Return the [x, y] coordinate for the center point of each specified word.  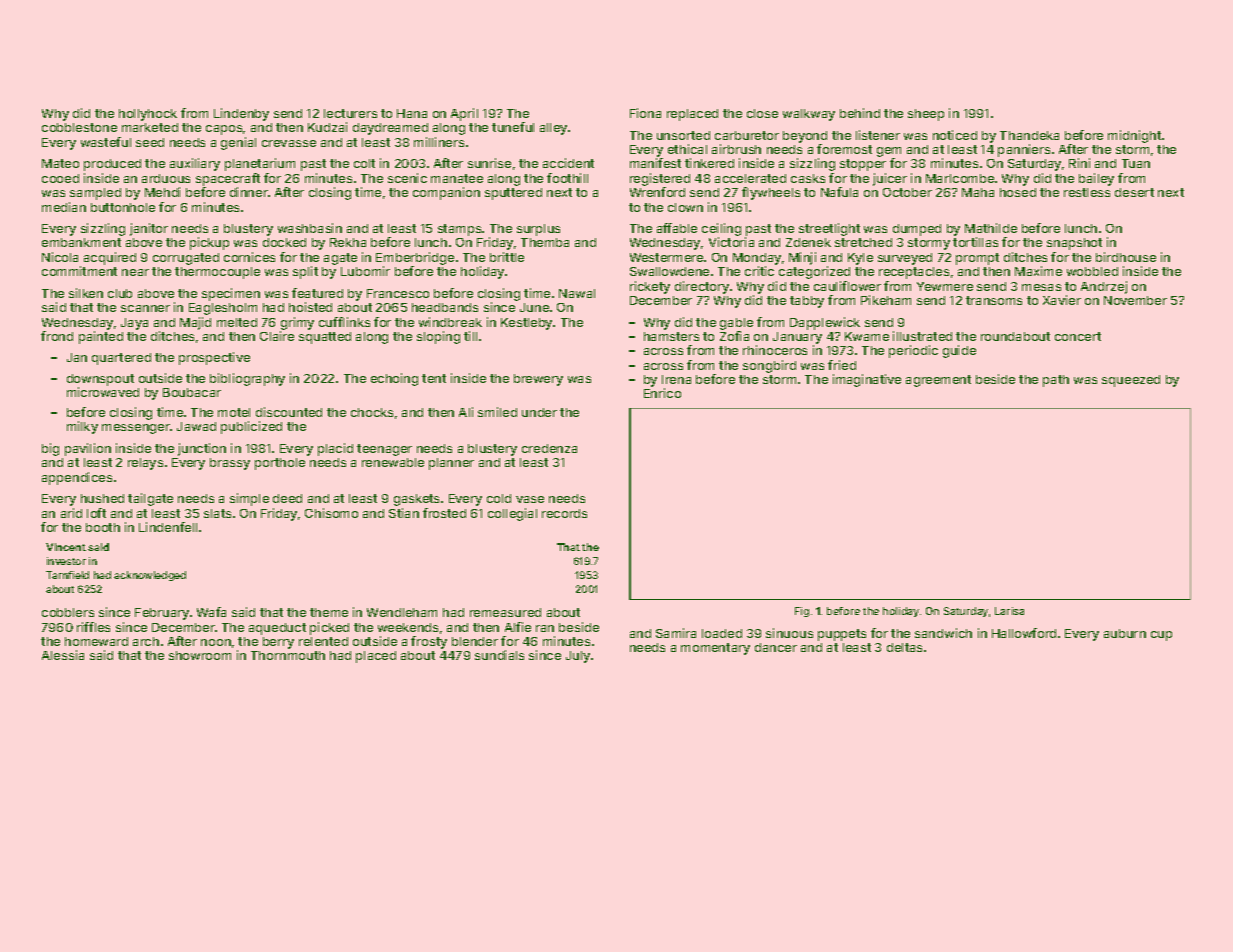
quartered [121, 359]
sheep [926, 115]
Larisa [1009, 611]
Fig [802, 612]
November [1135, 300]
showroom [200, 655]
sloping [438, 337]
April [464, 114]
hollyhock [148, 115]
